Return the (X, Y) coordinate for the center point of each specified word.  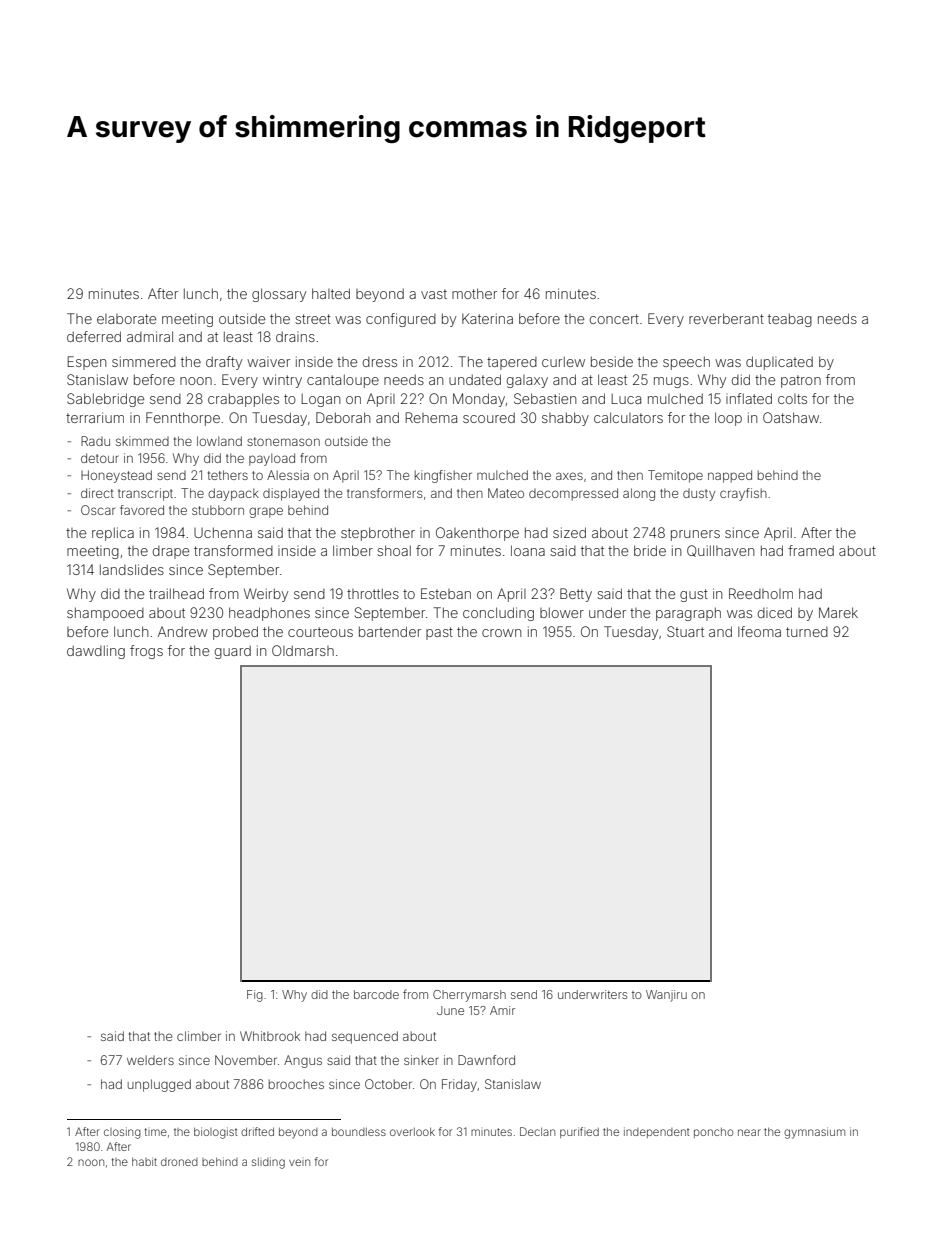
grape (266, 512)
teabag (790, 320)
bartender (390, 631)
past (439, 633)
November (246, 1060)
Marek (838, 612)
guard (233, 652)
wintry (282, 381)
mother (474, 293)
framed (811, 550)
